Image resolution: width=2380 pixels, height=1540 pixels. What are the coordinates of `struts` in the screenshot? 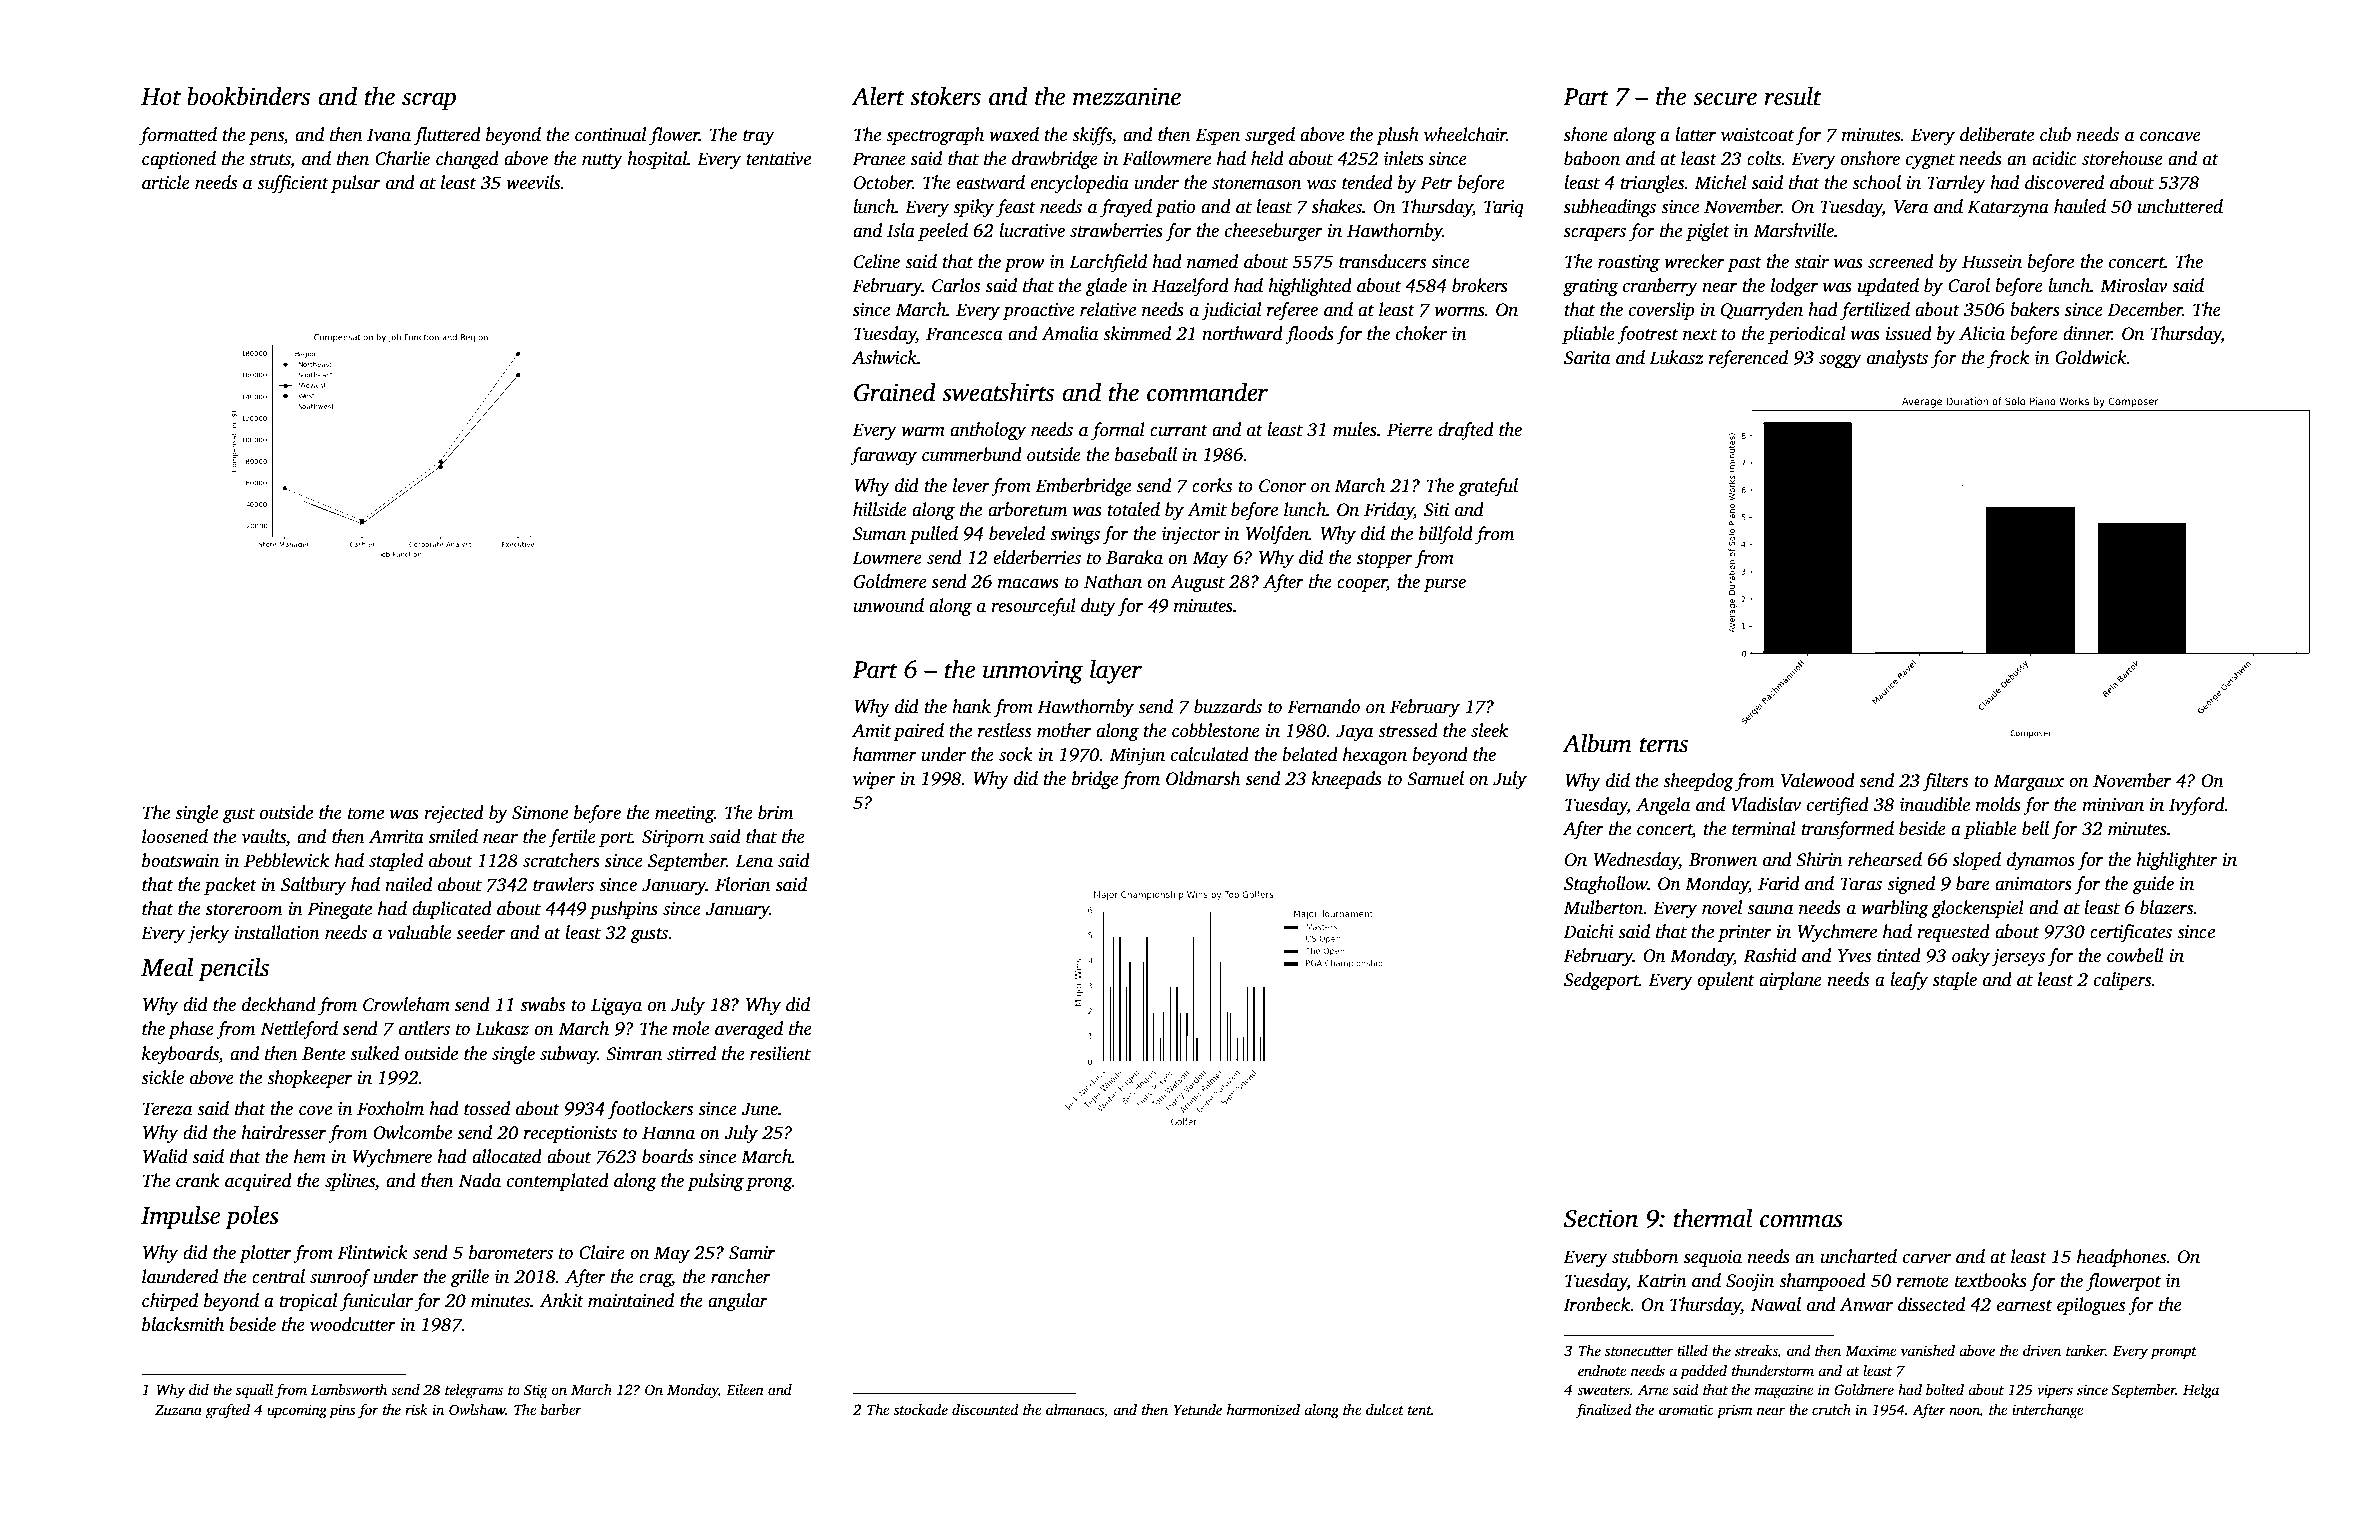 It's located at (270, 160).
